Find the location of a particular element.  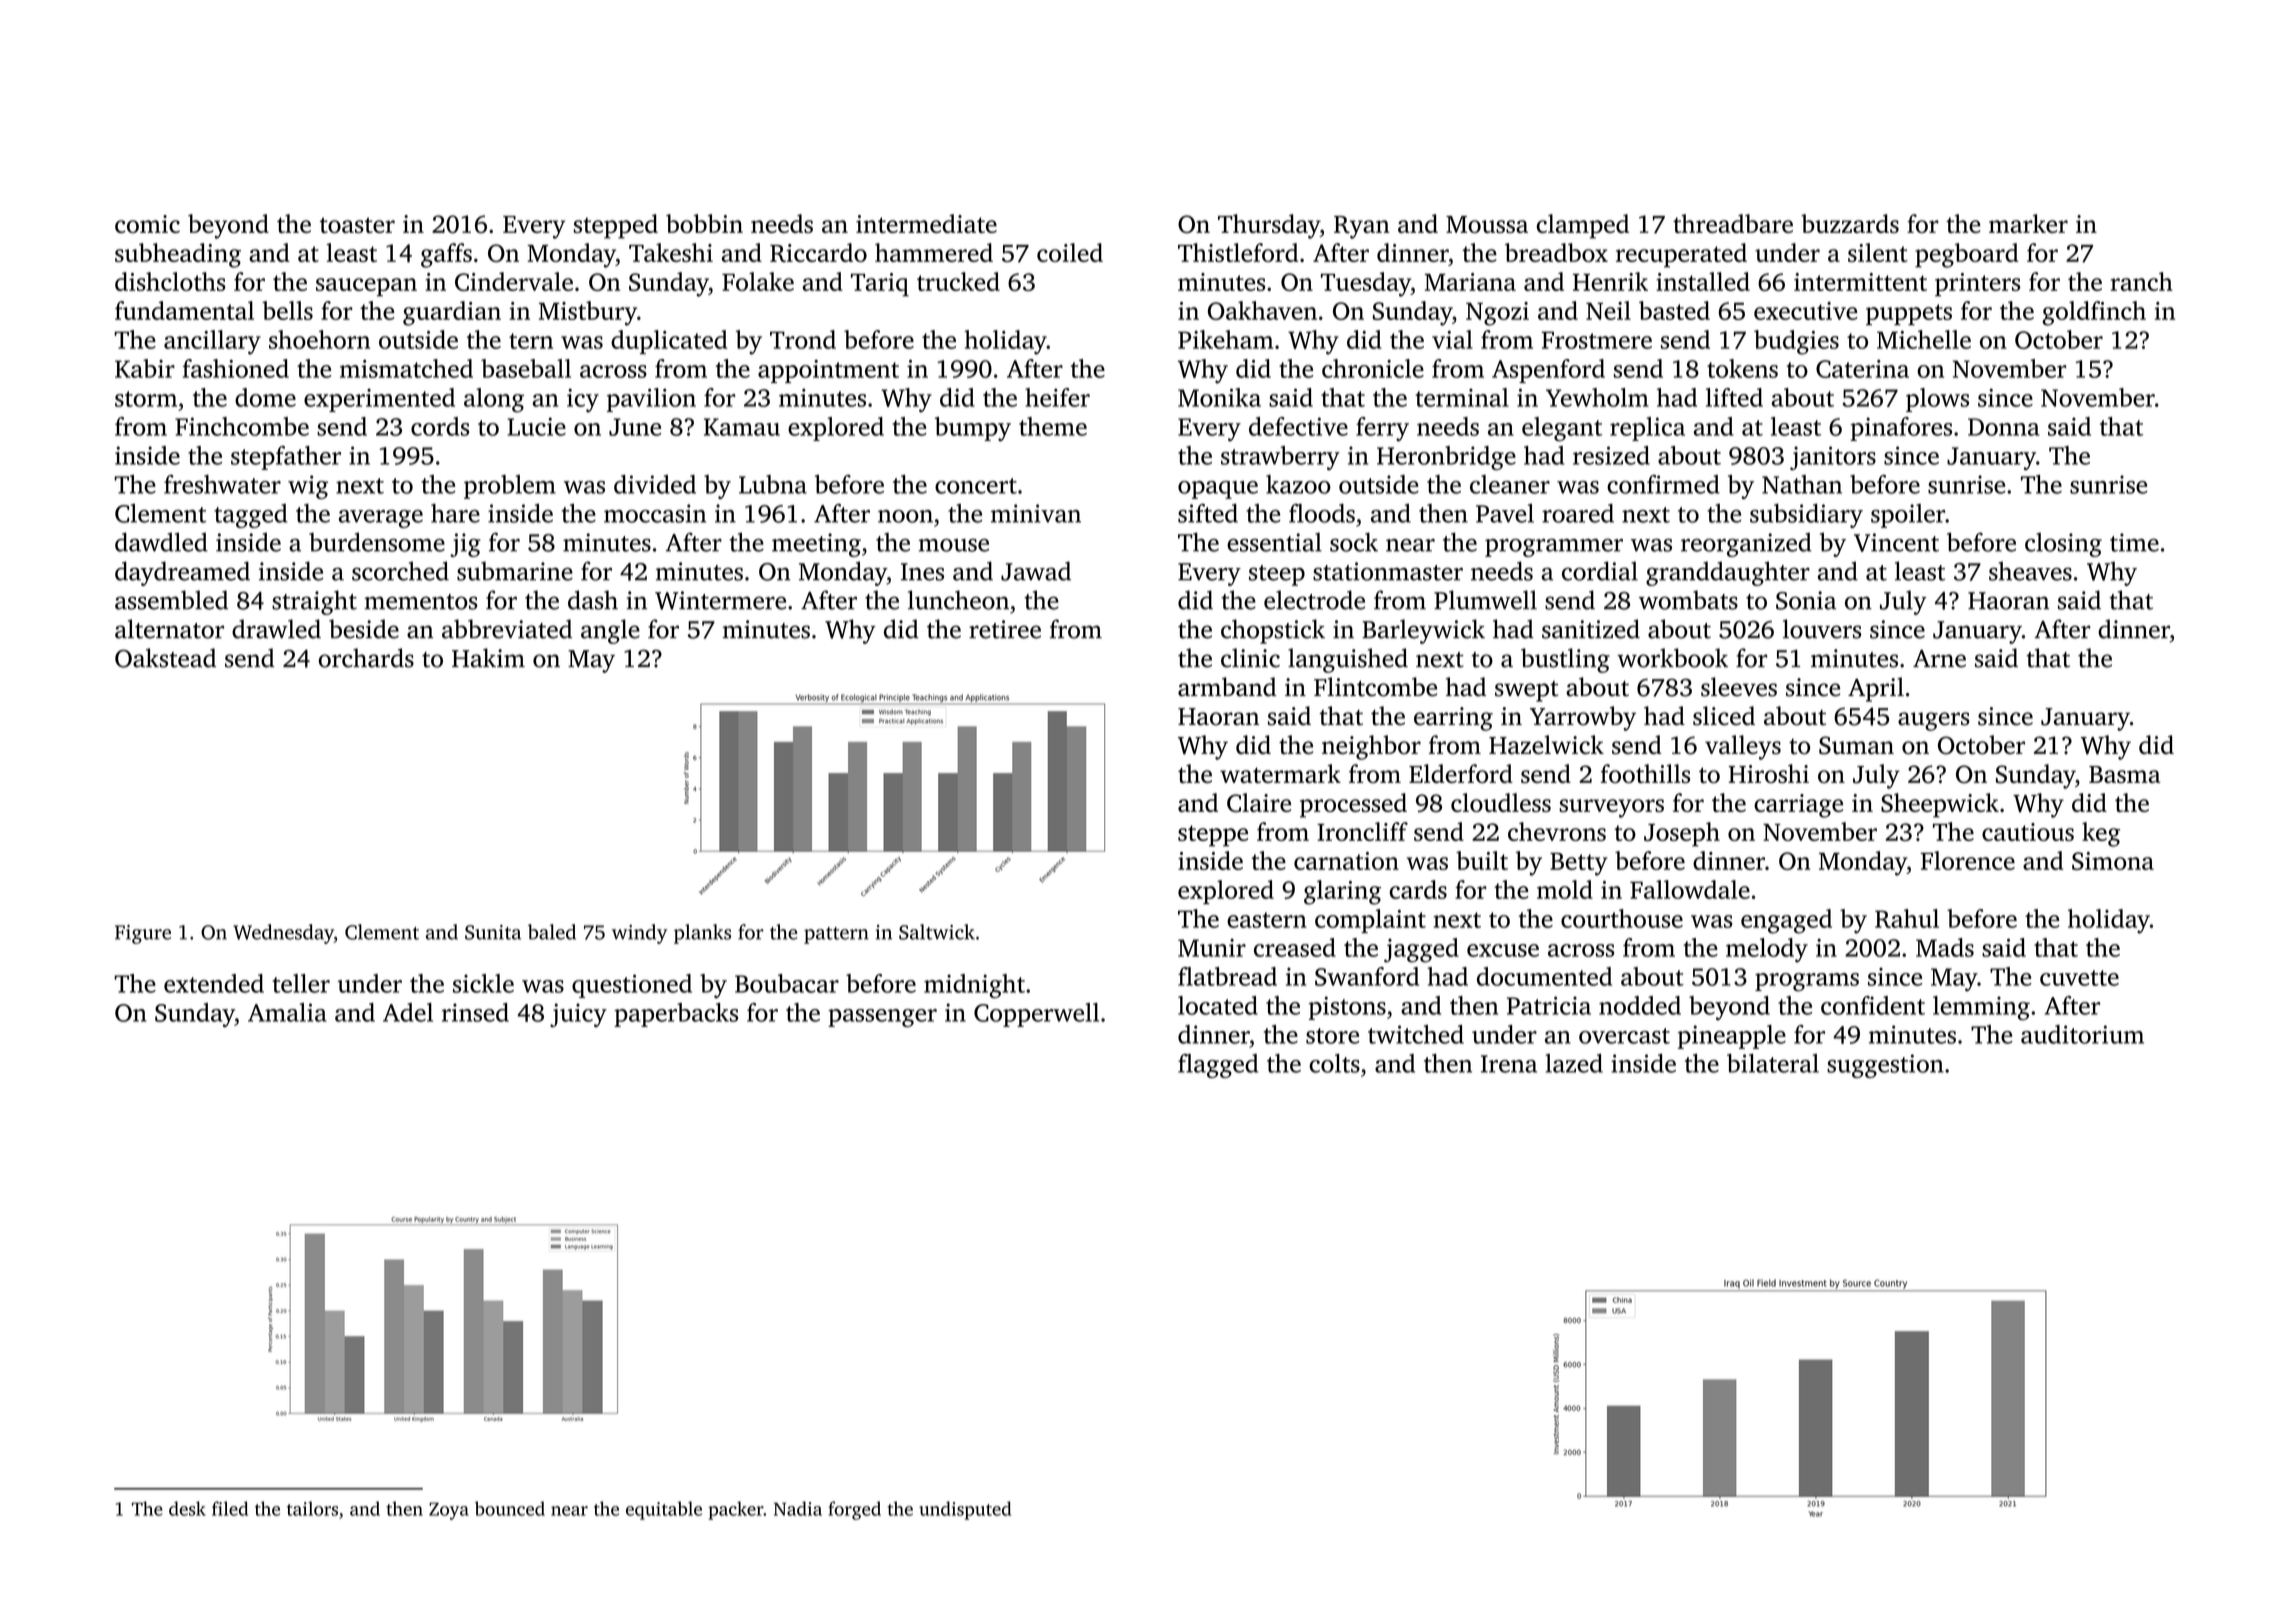

pineapple is located at coordinates (1732, 1037).
